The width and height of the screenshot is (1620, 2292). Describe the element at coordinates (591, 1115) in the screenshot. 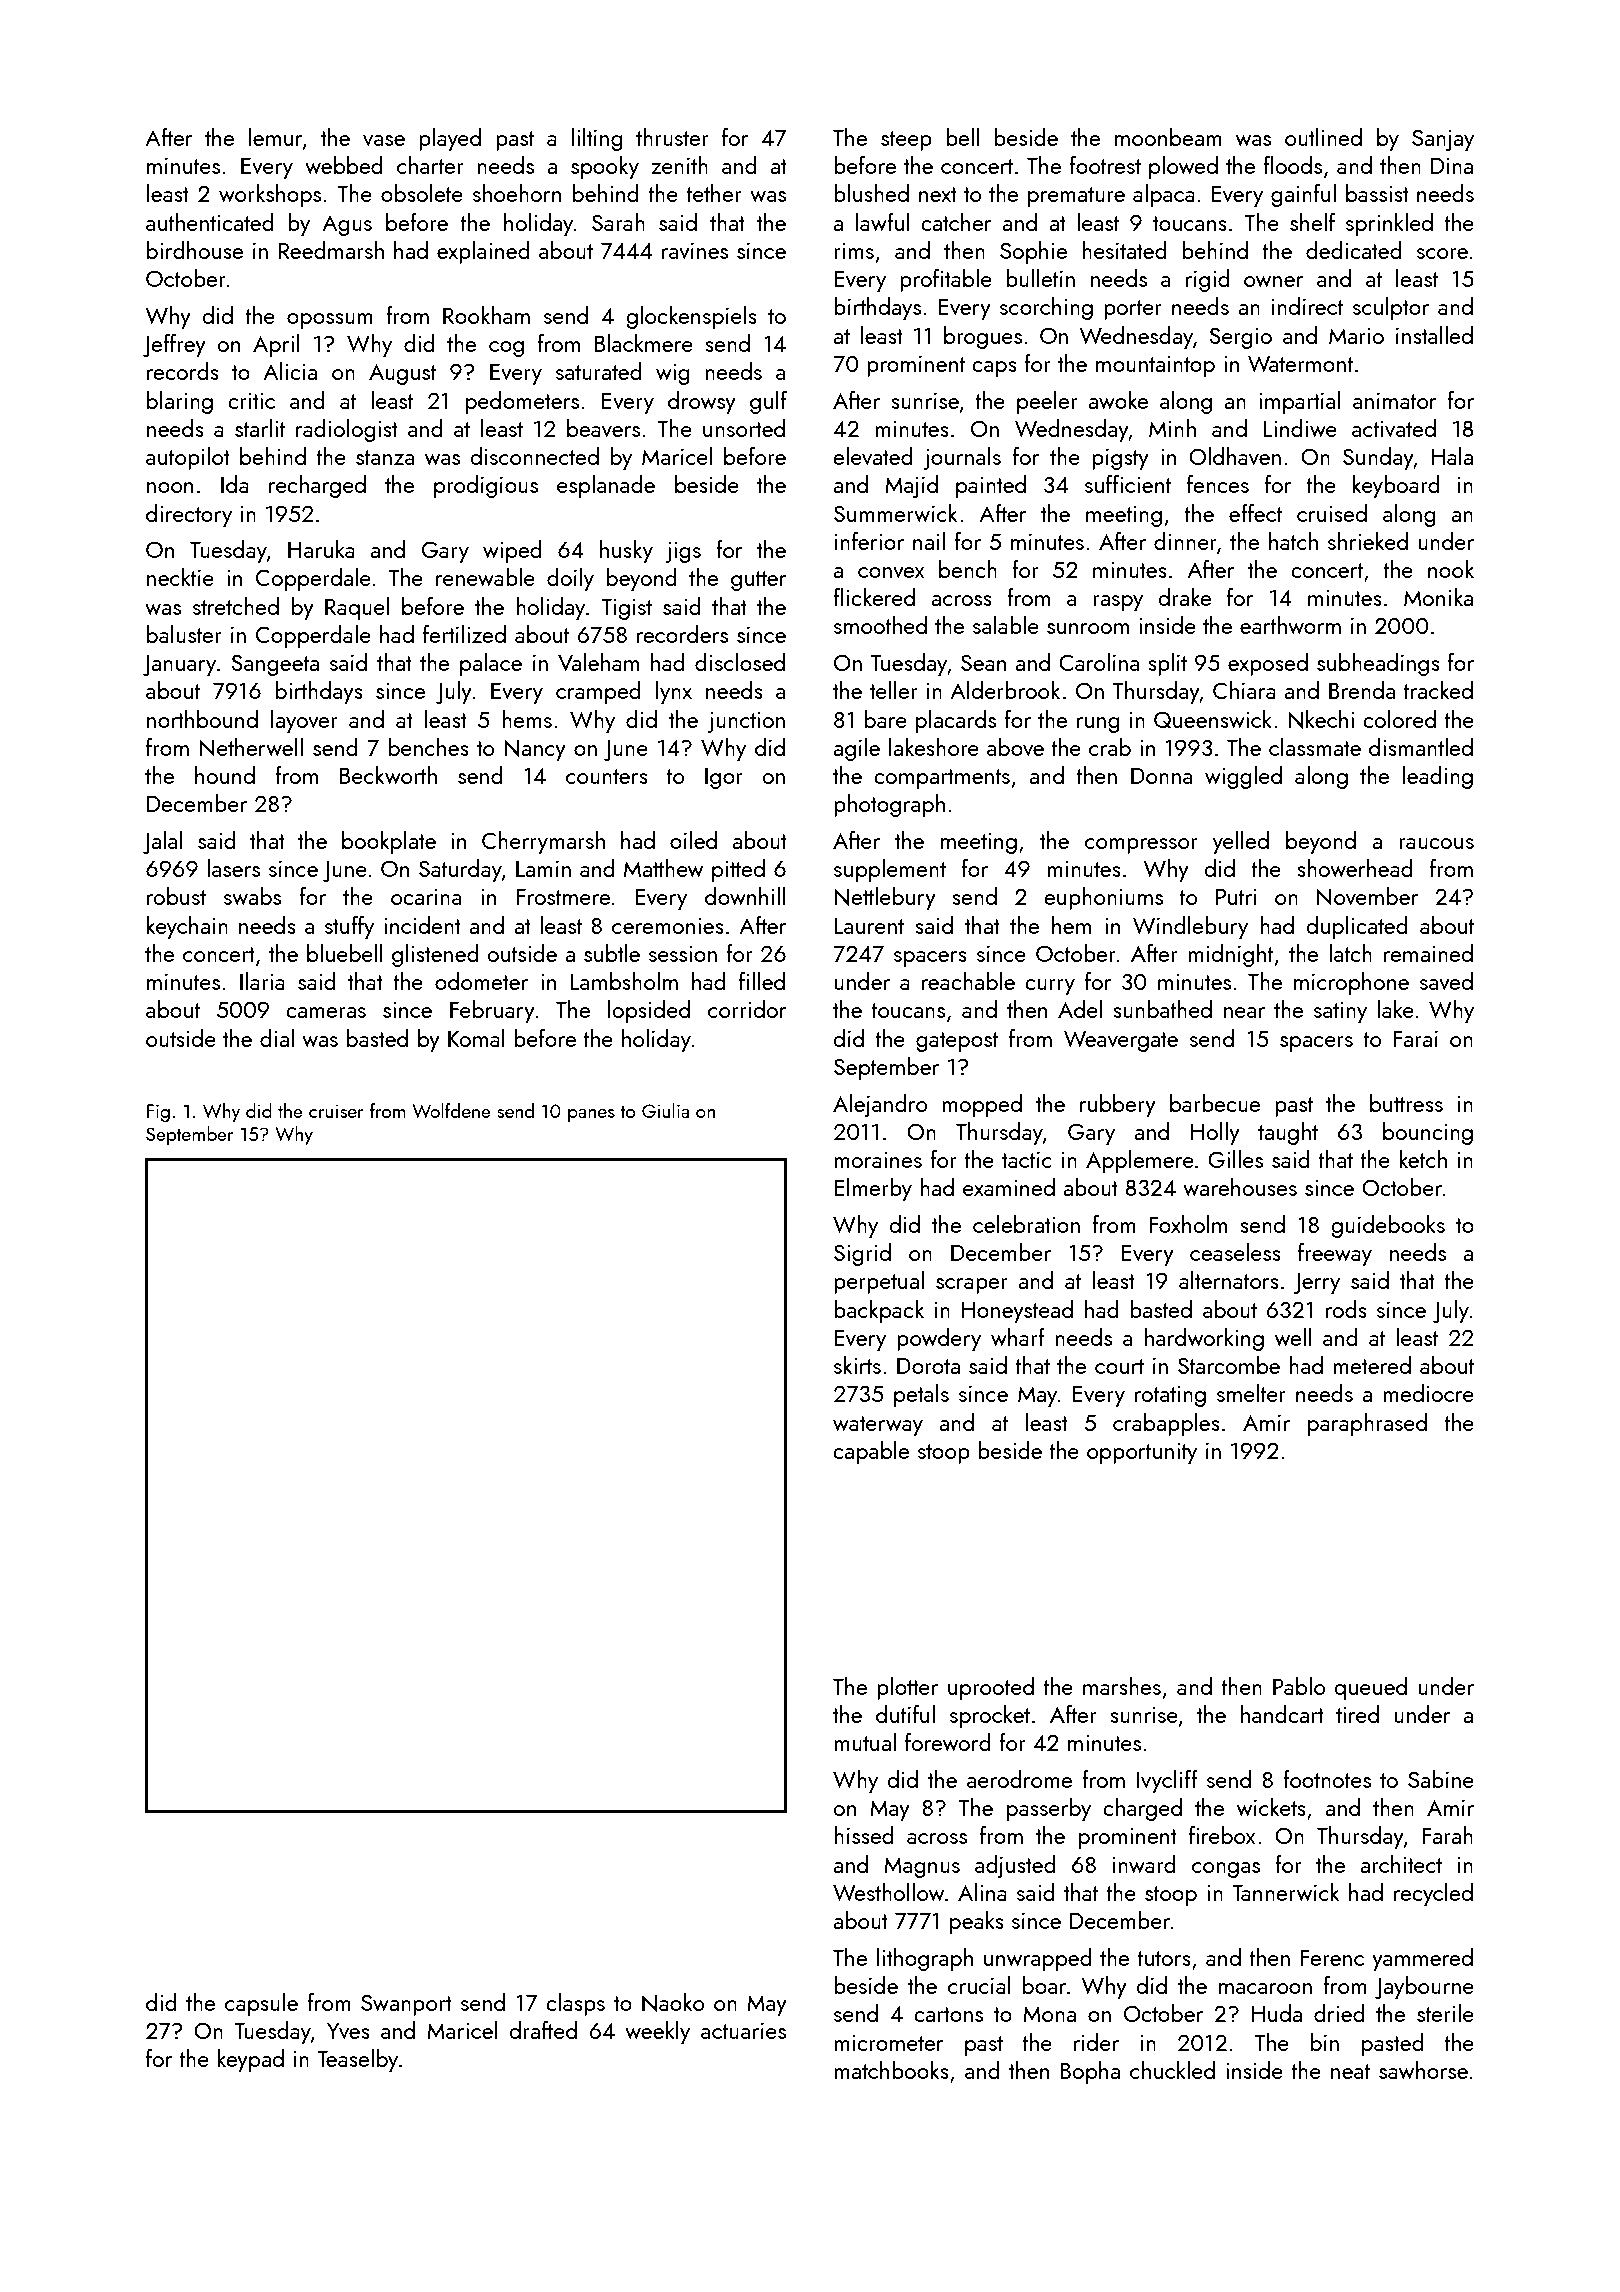

I see `panes` at that location.
